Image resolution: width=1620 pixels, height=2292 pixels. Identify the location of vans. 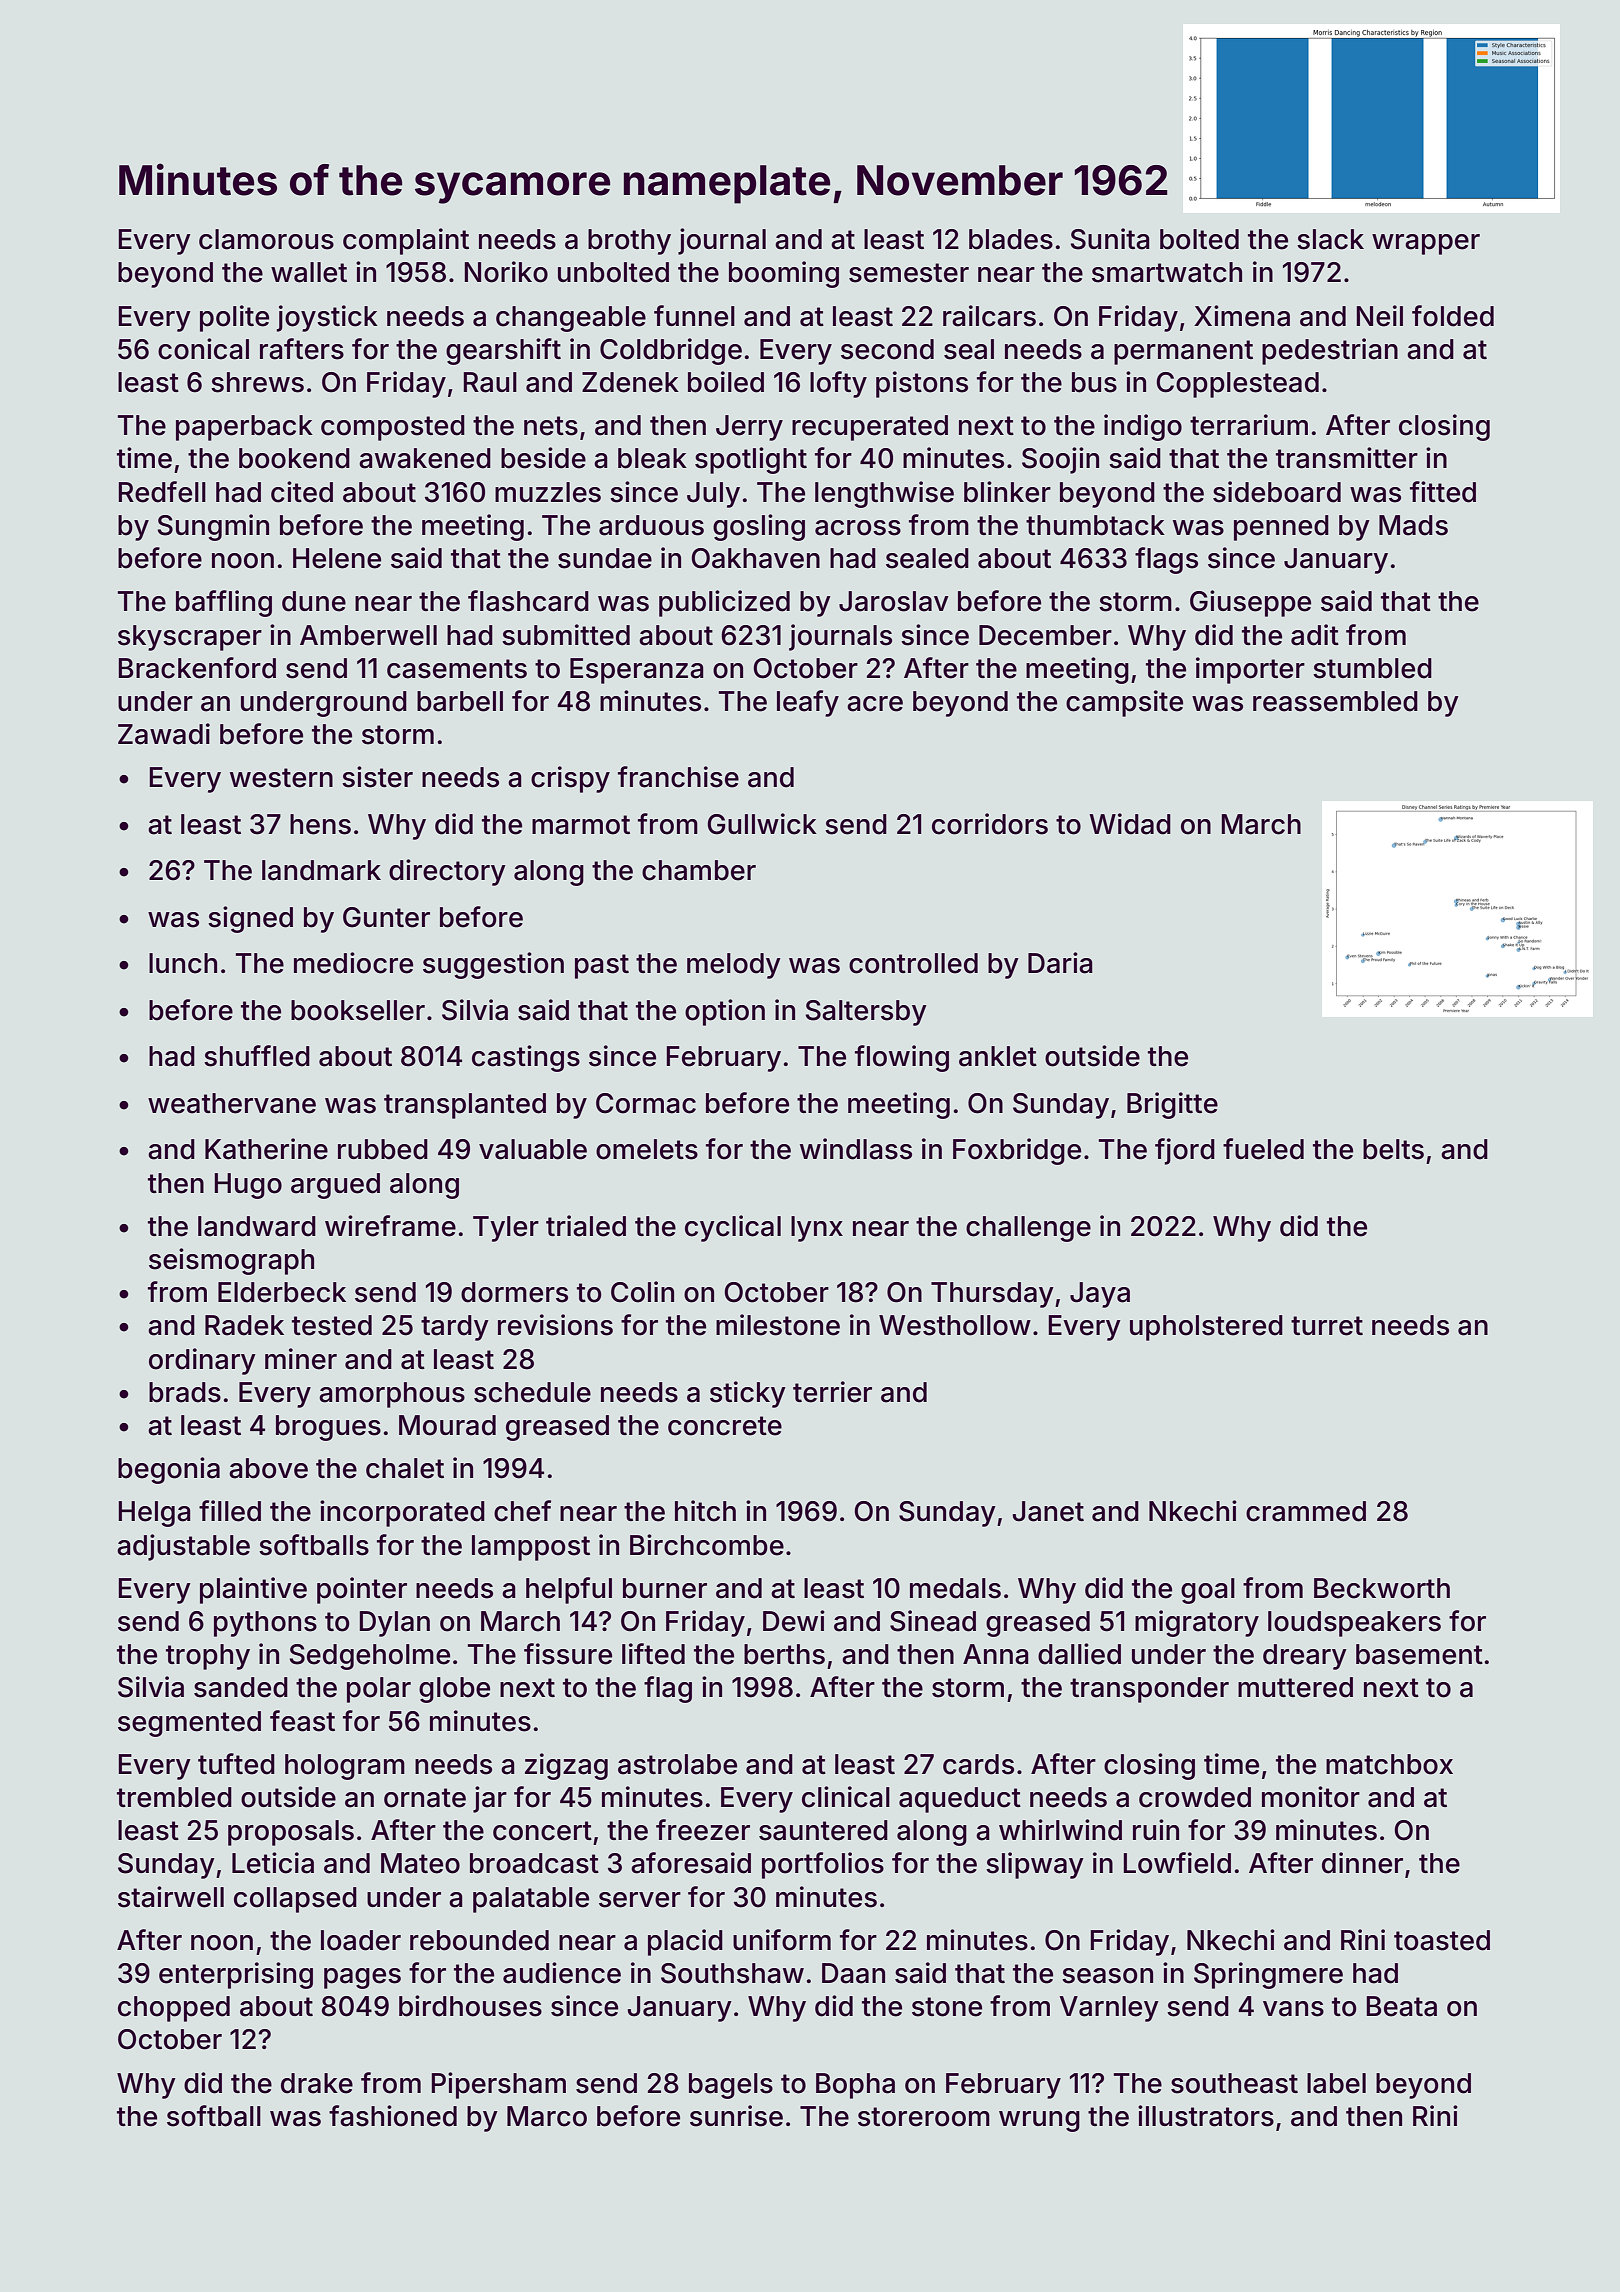
(1293, 2009).
